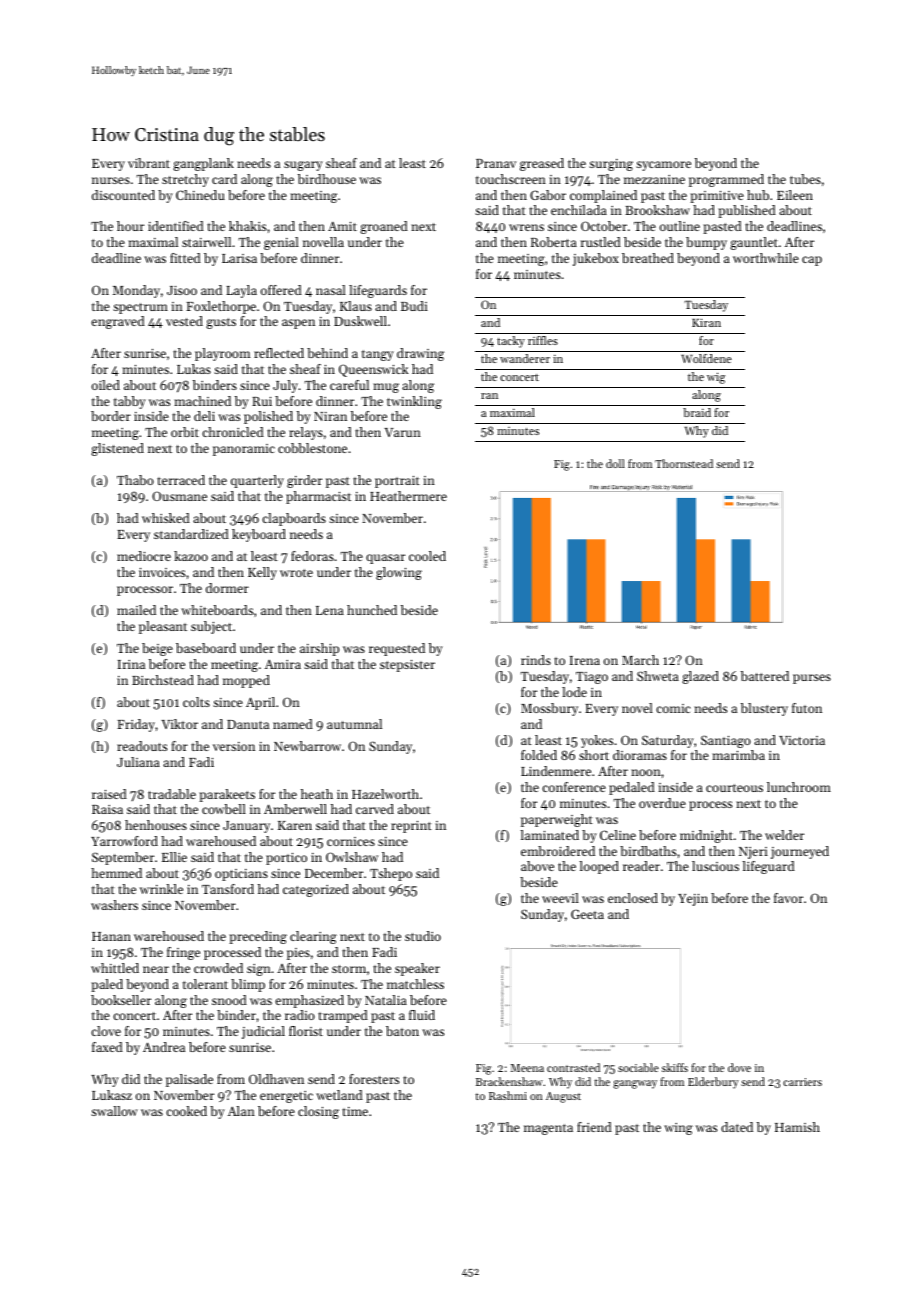  I want to click on engraved, so click(118, 322).
